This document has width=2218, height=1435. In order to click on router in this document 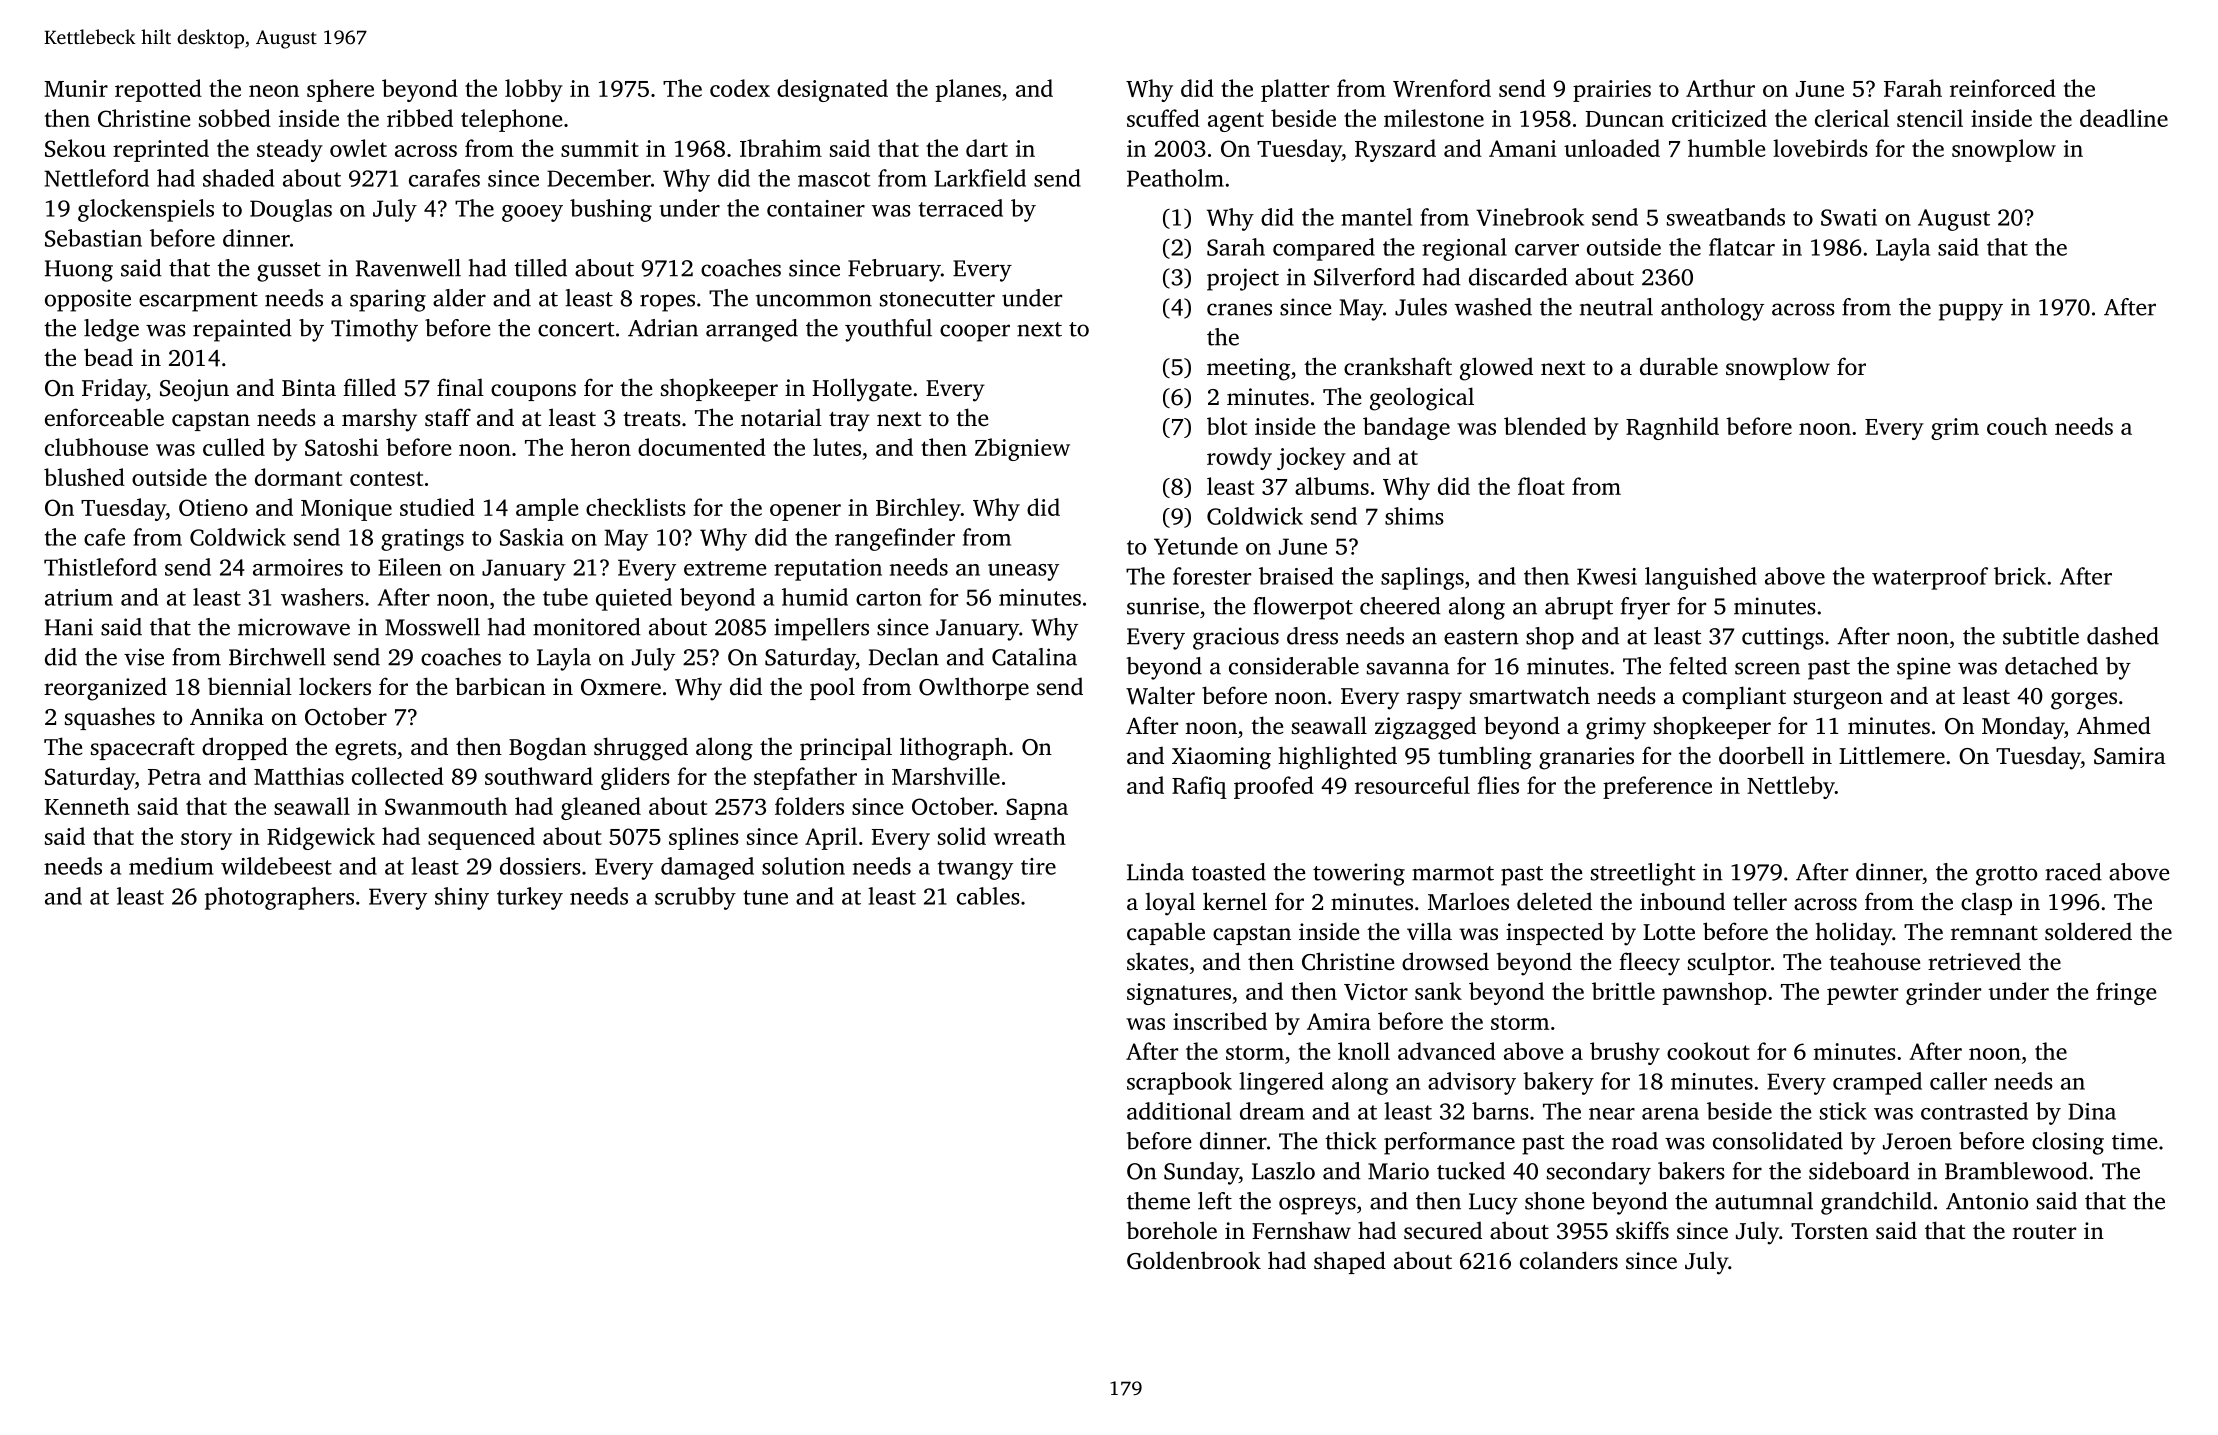, I will do `click(2044, 1232)`.
